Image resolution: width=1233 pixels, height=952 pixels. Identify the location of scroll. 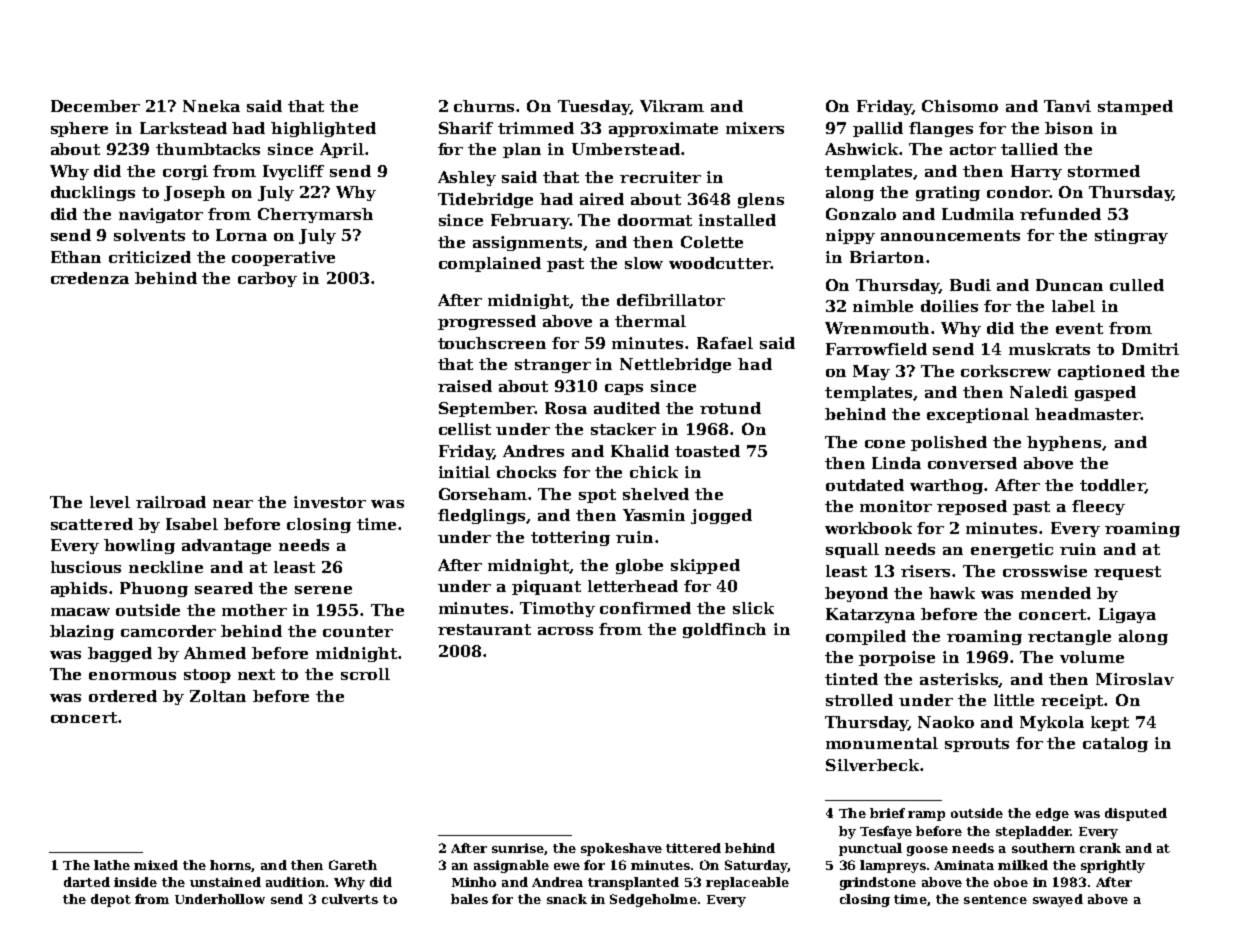
(365, 674).
